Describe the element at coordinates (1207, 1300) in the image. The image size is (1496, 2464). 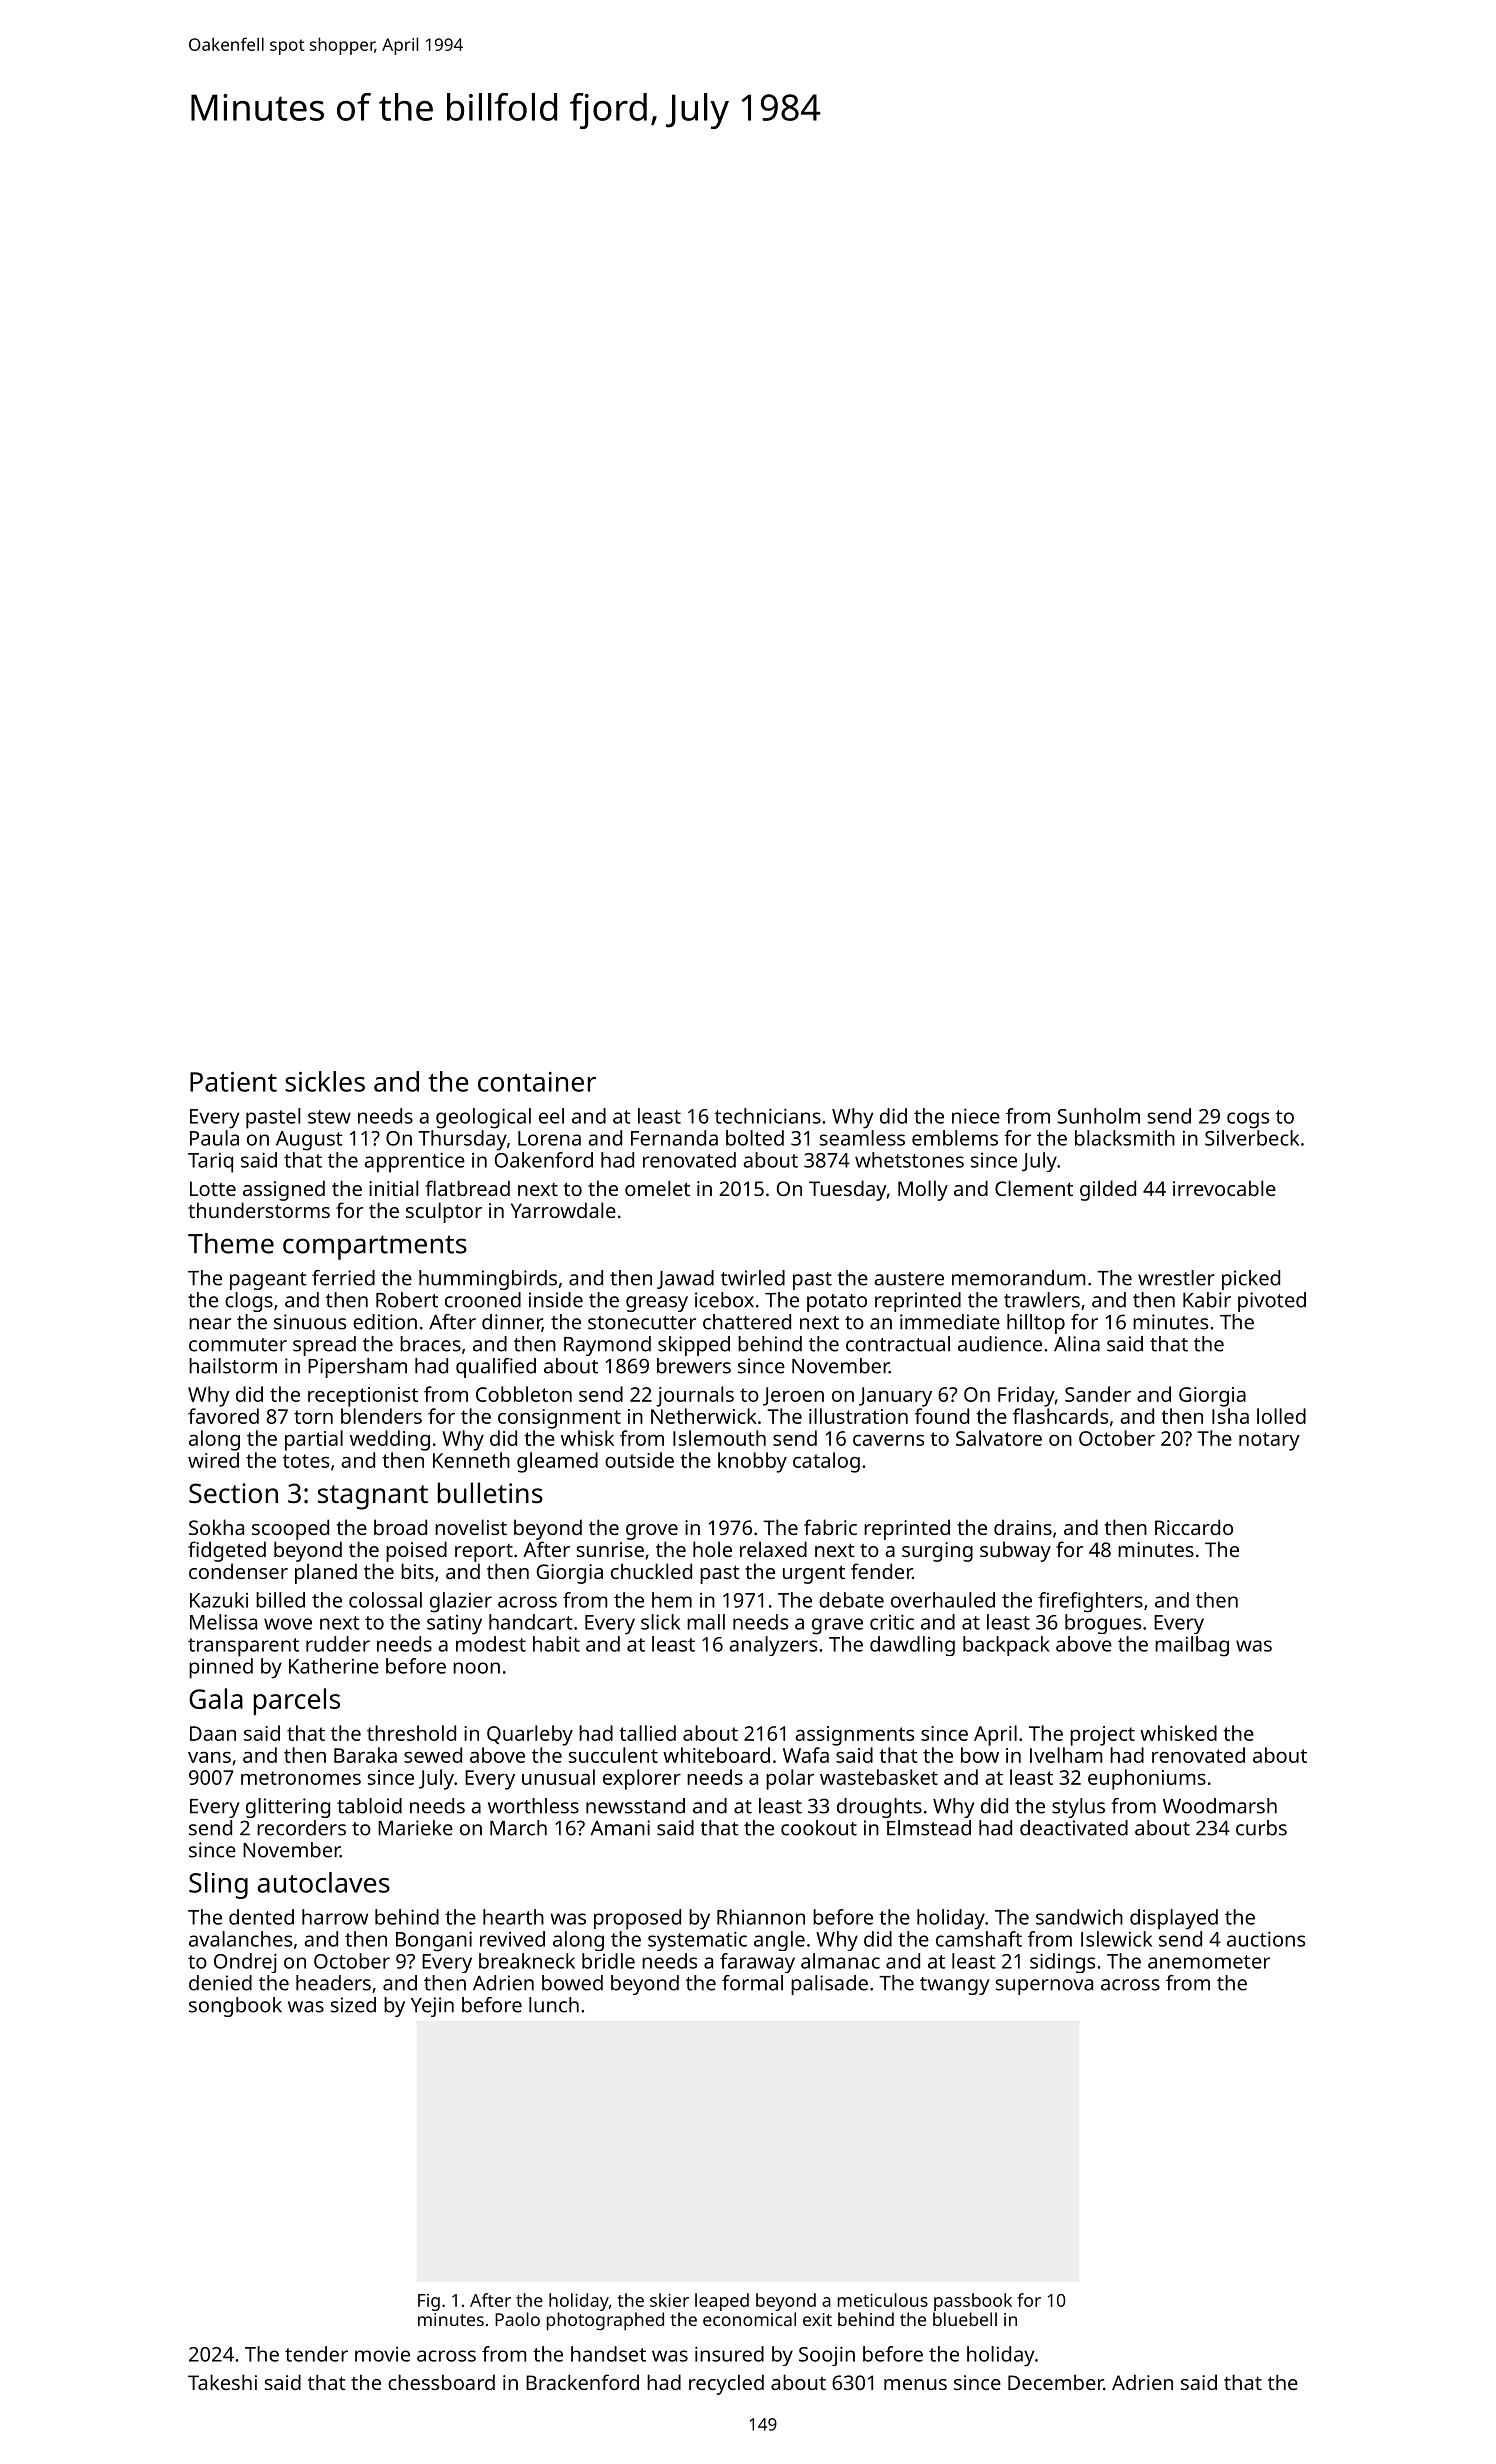
I see `Kabir` at that location.
